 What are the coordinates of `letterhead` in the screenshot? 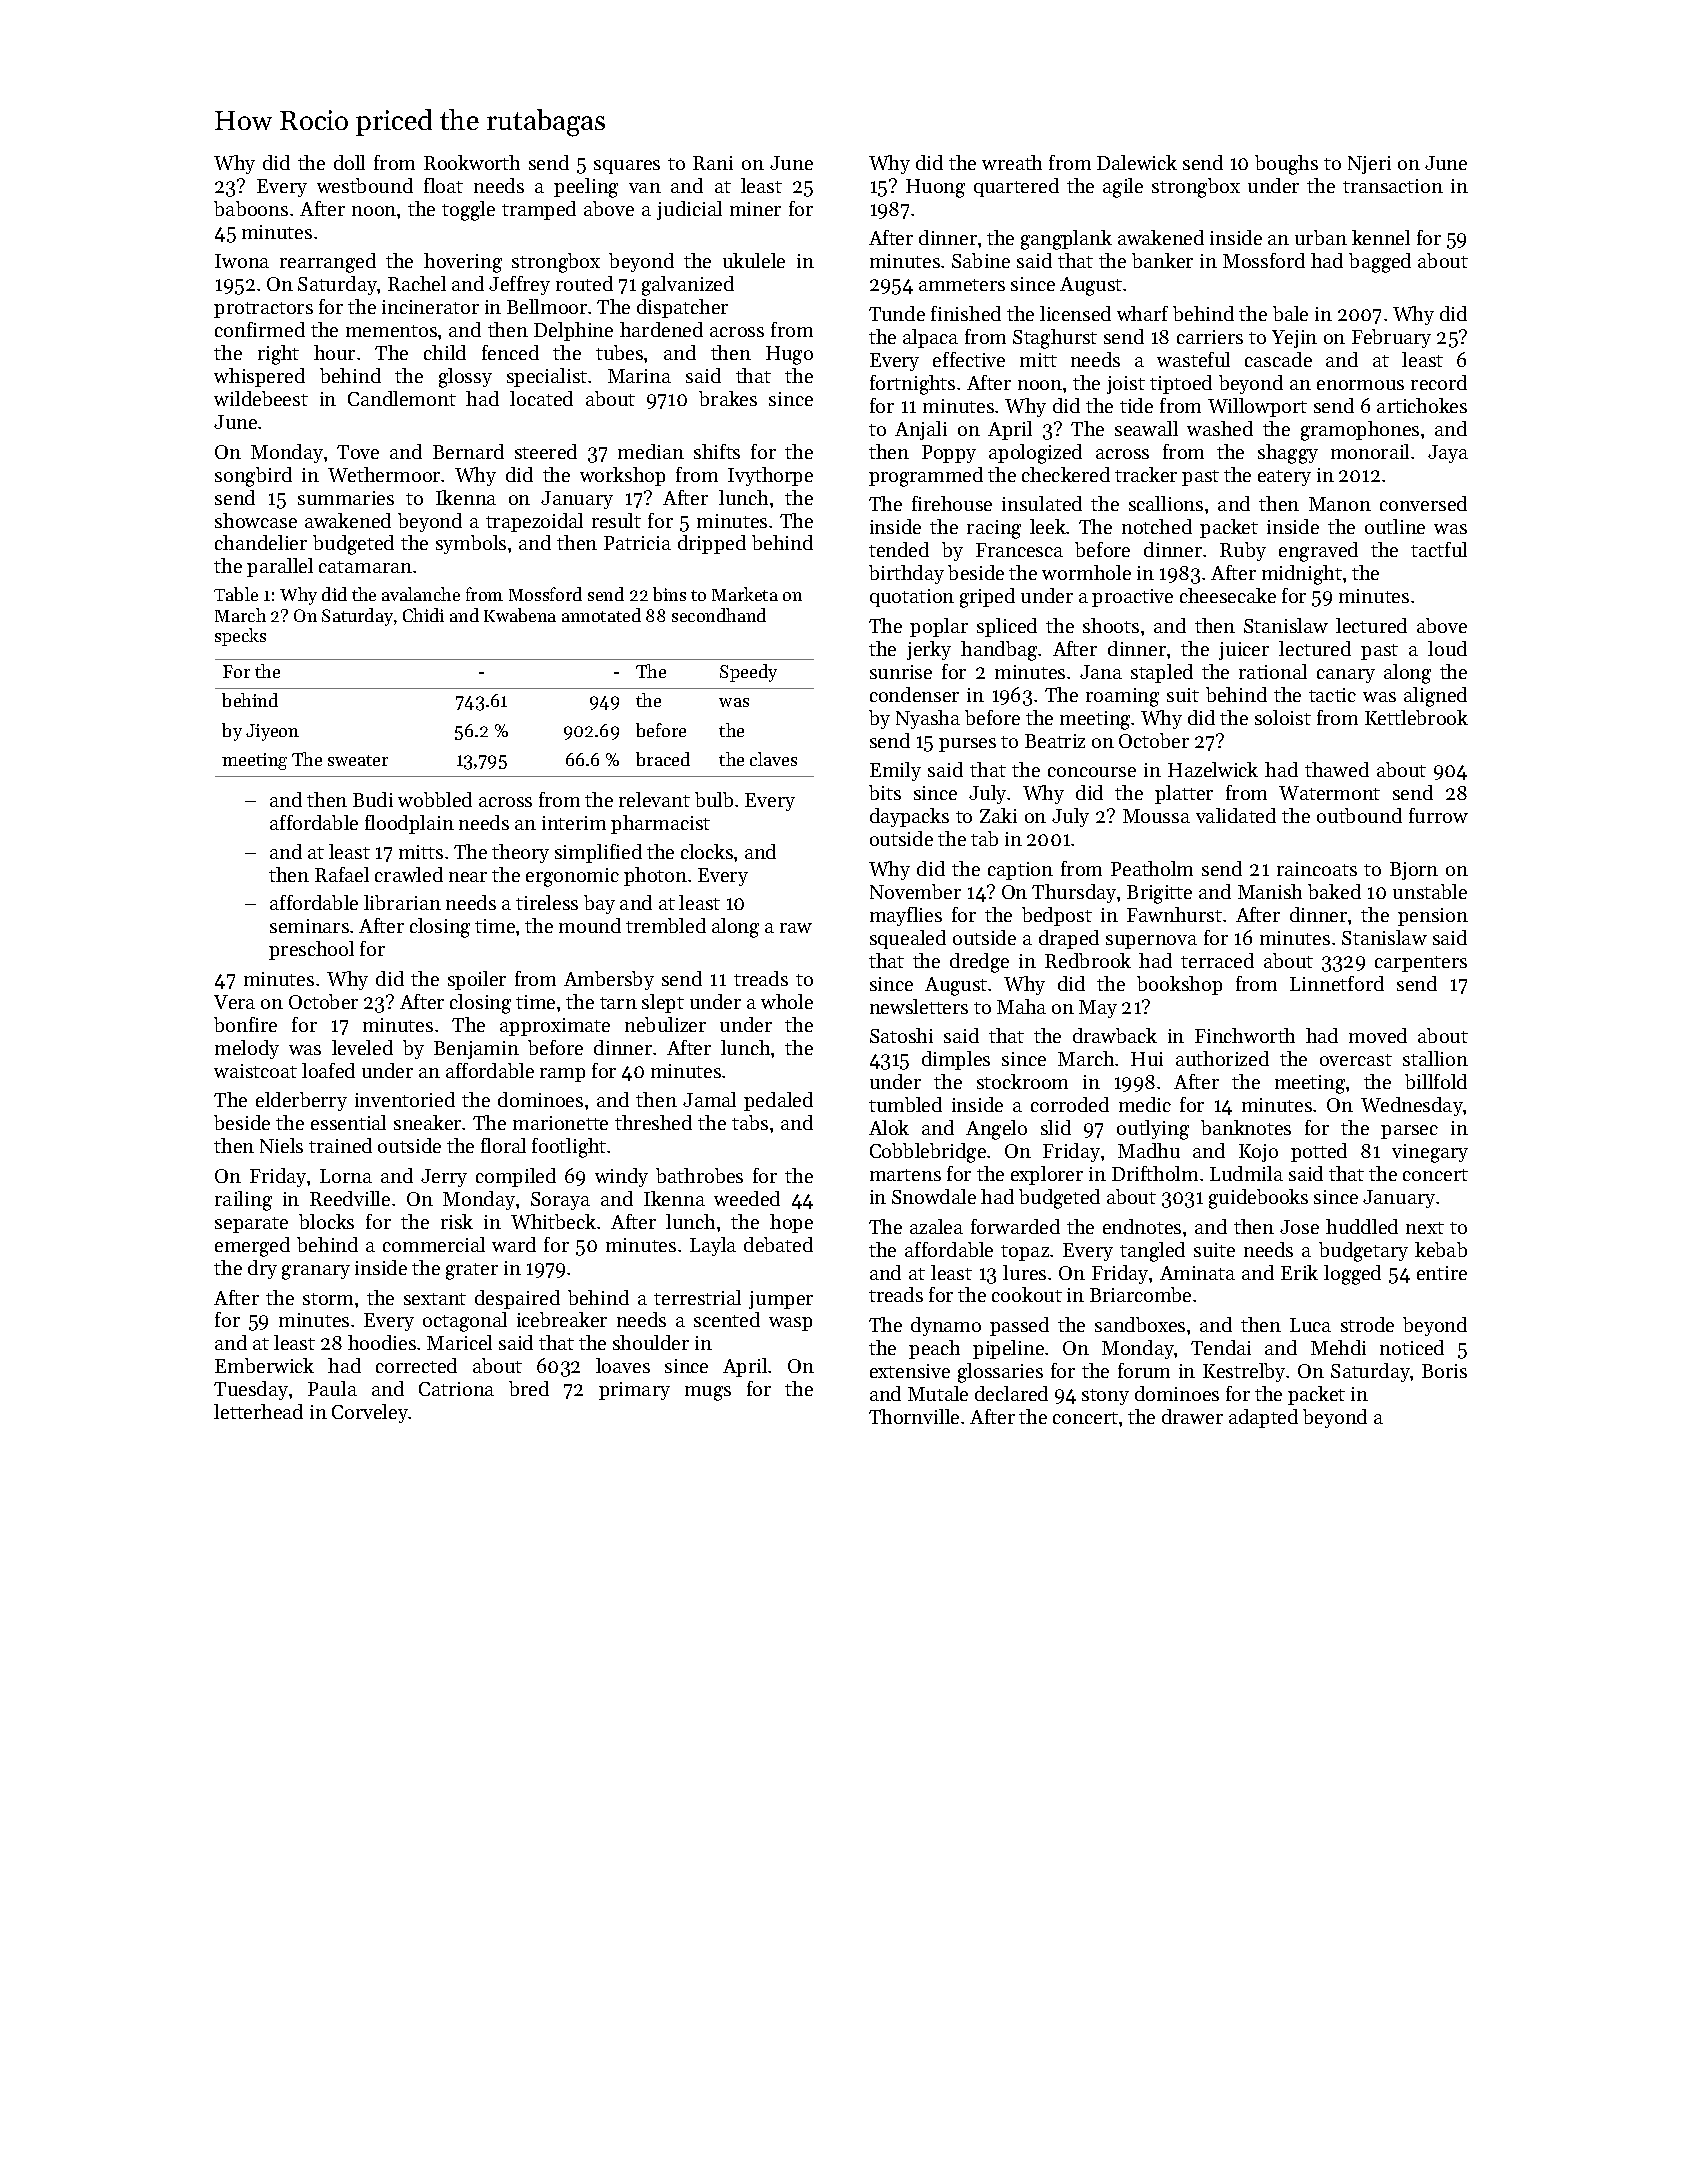 It's located at (258, 1411).
